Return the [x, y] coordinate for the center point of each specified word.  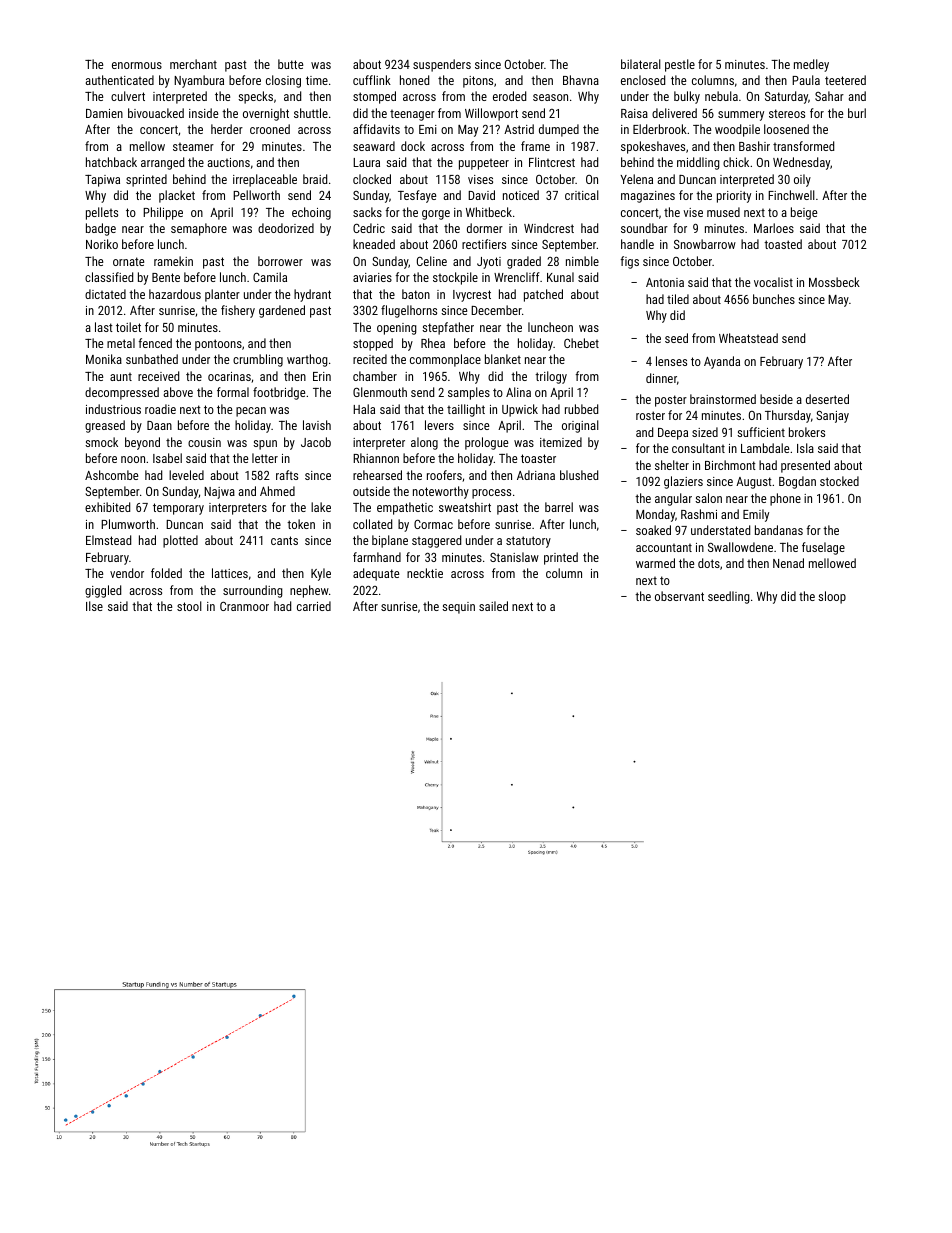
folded [166, 573]
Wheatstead [748, 338]
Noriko [102, 244]
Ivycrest [472, 296]
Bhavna [581, 80]
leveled [186, 475]
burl [857, 113]
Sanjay [832, 416]
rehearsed [377, 475]
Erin [322, 376]
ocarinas [229, 376]
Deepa [673, 434]
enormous [137, 65]
